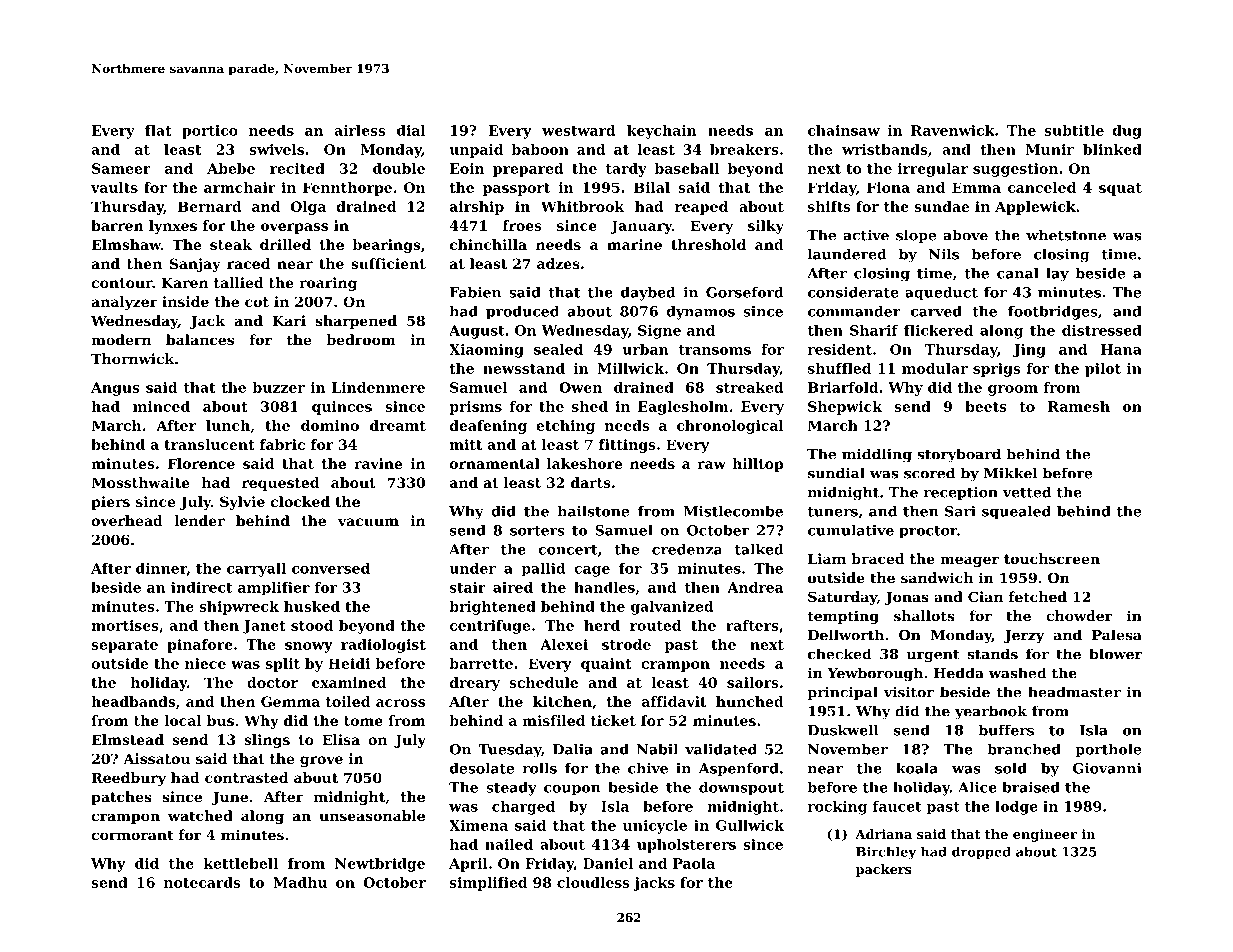 The height and width of the screenshot is (952, 1233). Describe the element at coordinates (1074, 130) in the screenshot. I see `subtitle` at that location.
